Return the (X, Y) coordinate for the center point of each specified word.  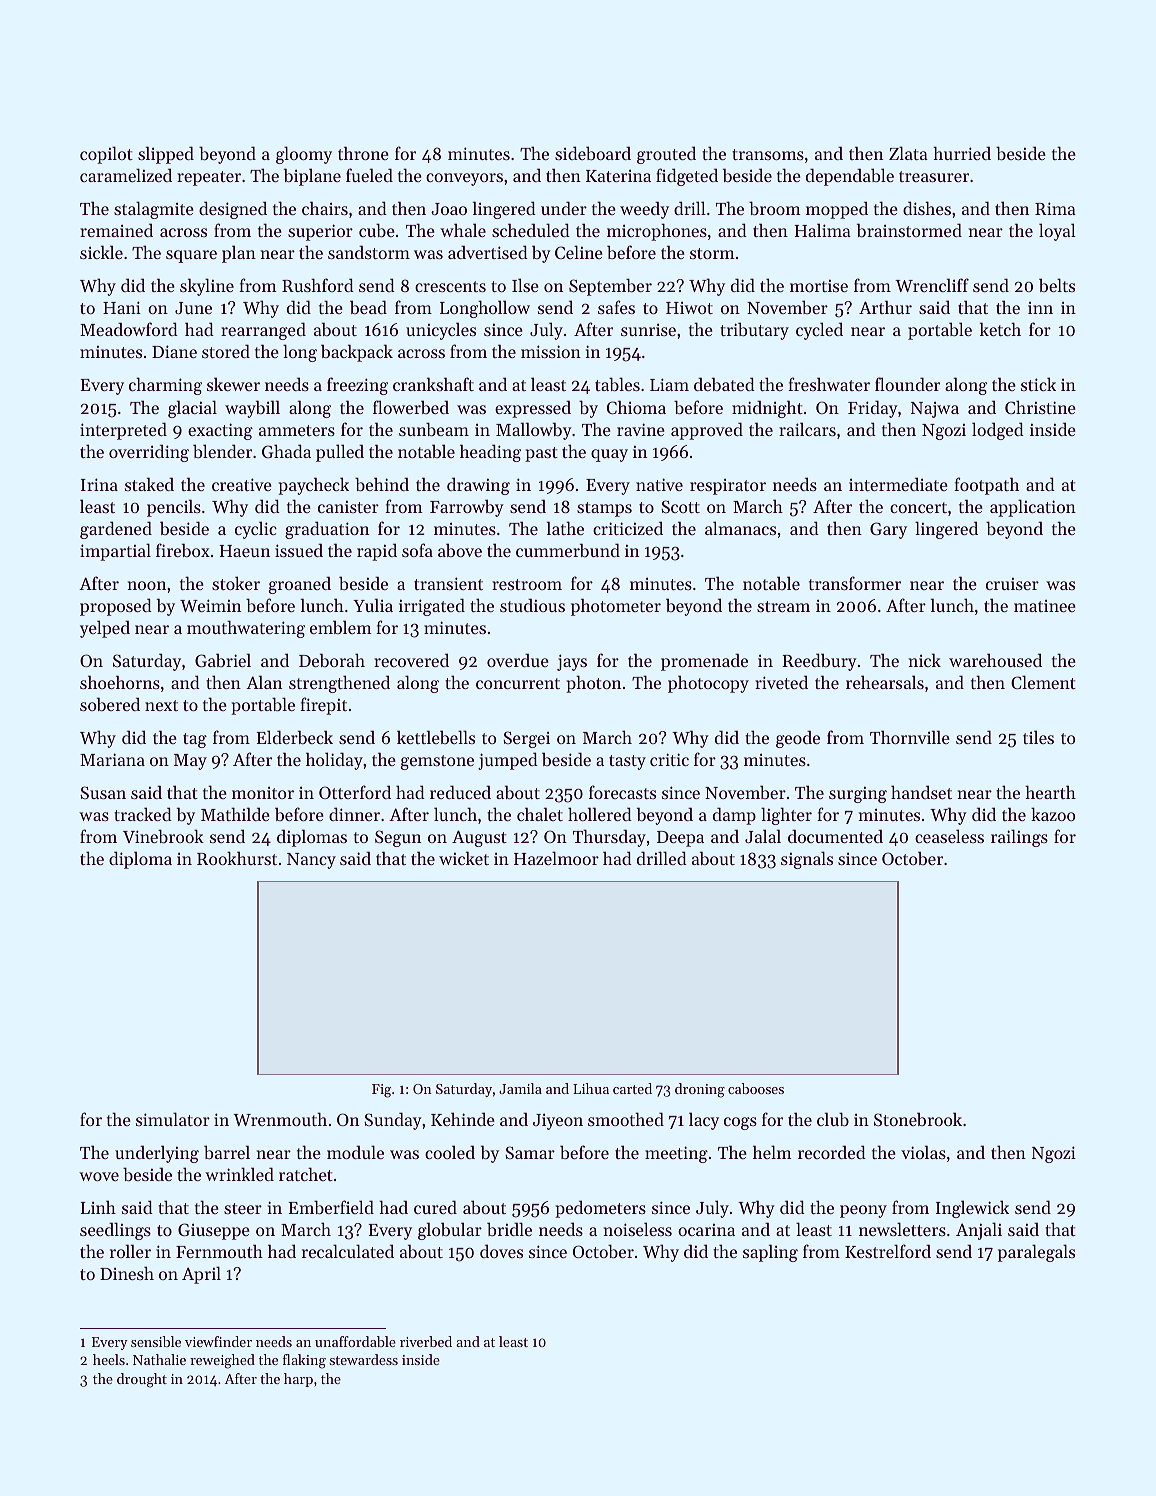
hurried (962, 153)
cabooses (756, 1088)
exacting (220, 431)
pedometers (600, 1209)
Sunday (393, 1121)
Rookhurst (237, 858)
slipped (166, 155)
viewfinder (218, 1341)
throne (363, 153)
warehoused (995, 660)
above (460, 550)
